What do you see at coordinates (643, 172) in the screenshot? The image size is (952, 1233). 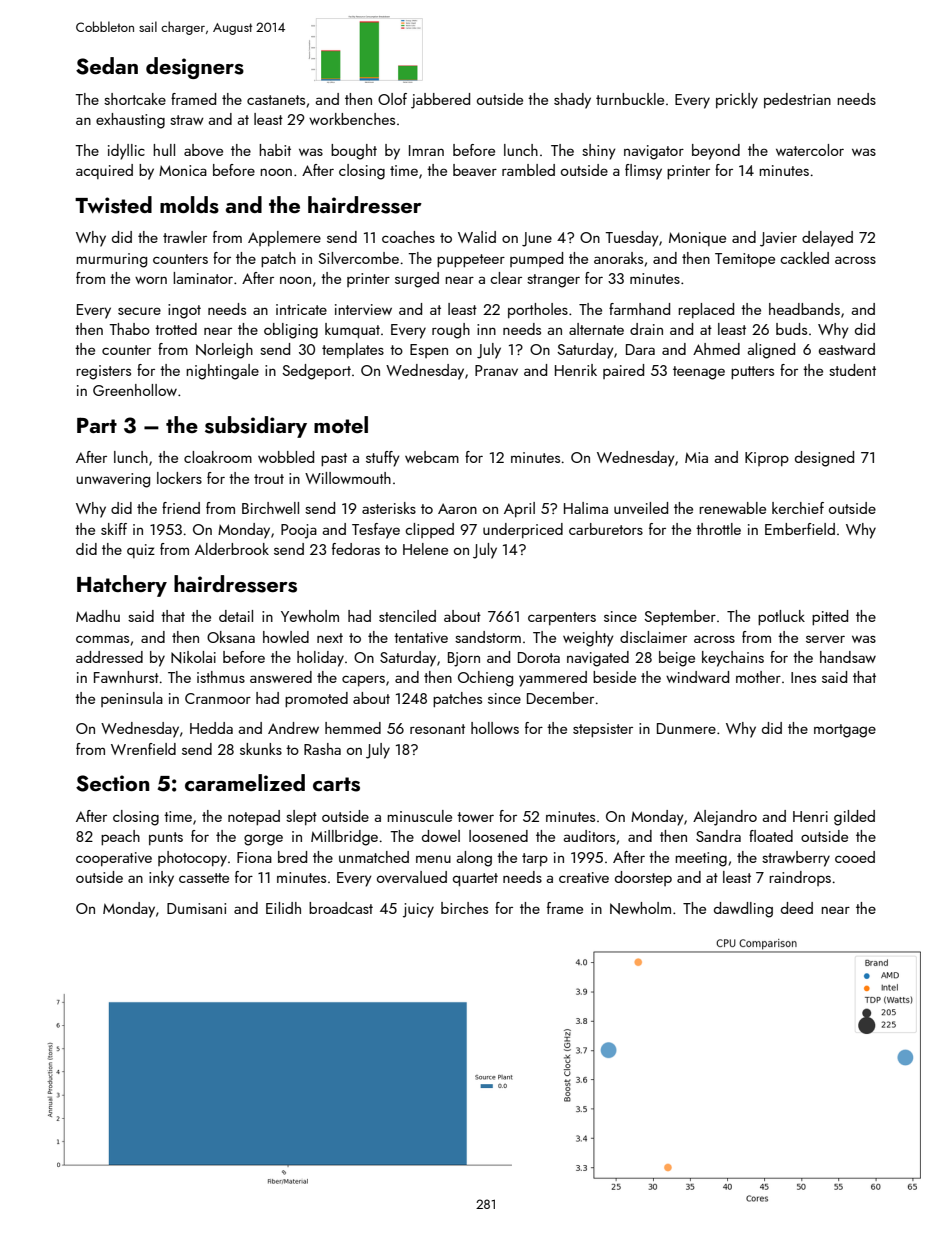 I see `flimsy` at bounding box center [643, 172].
